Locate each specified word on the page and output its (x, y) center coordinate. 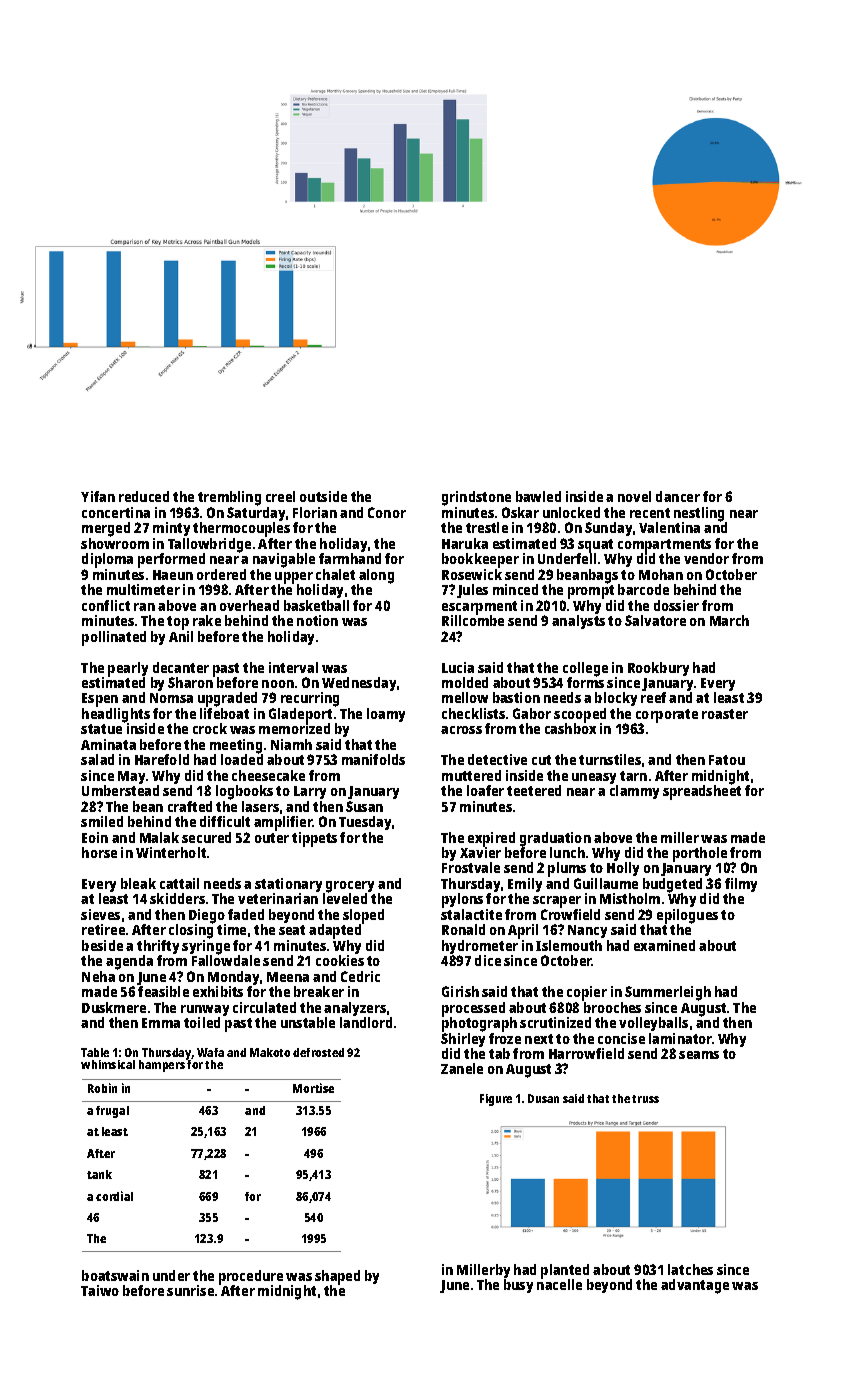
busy (518, 1286)
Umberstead (120, 790)
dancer (678, 496)
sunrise (190, 1290)
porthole (700, 855)
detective (497, 759)
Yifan (98, 496)
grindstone (476, 498)
